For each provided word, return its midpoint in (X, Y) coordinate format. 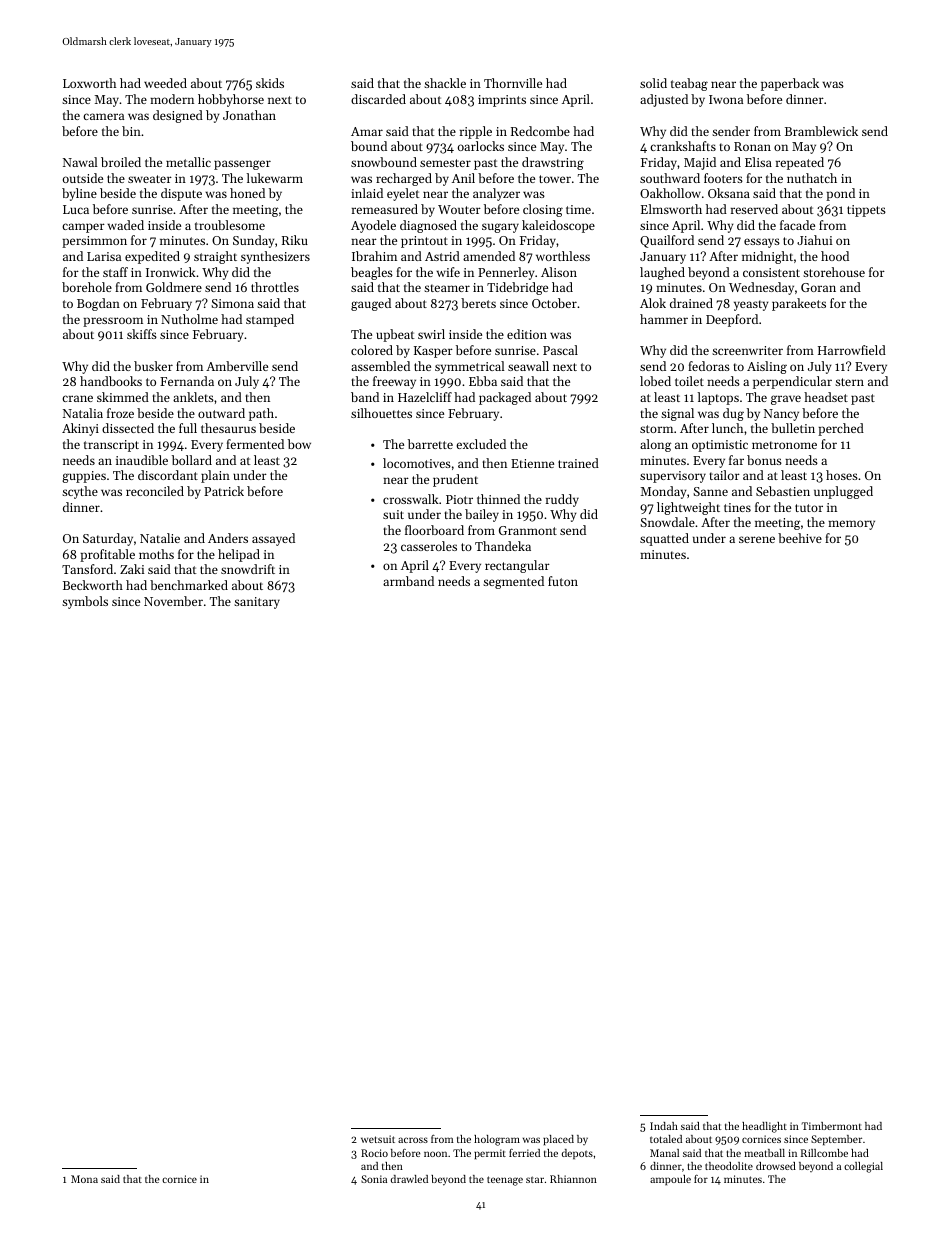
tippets (866, 211)
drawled (409, 1179)
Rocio (374, 1153)
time (578, 209)
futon (563, 581)
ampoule (670, 1180)
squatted (664, 539)
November (173, 601)
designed (178, 116)
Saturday (108, 539)
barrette (430, 444)
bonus (764, 460)
